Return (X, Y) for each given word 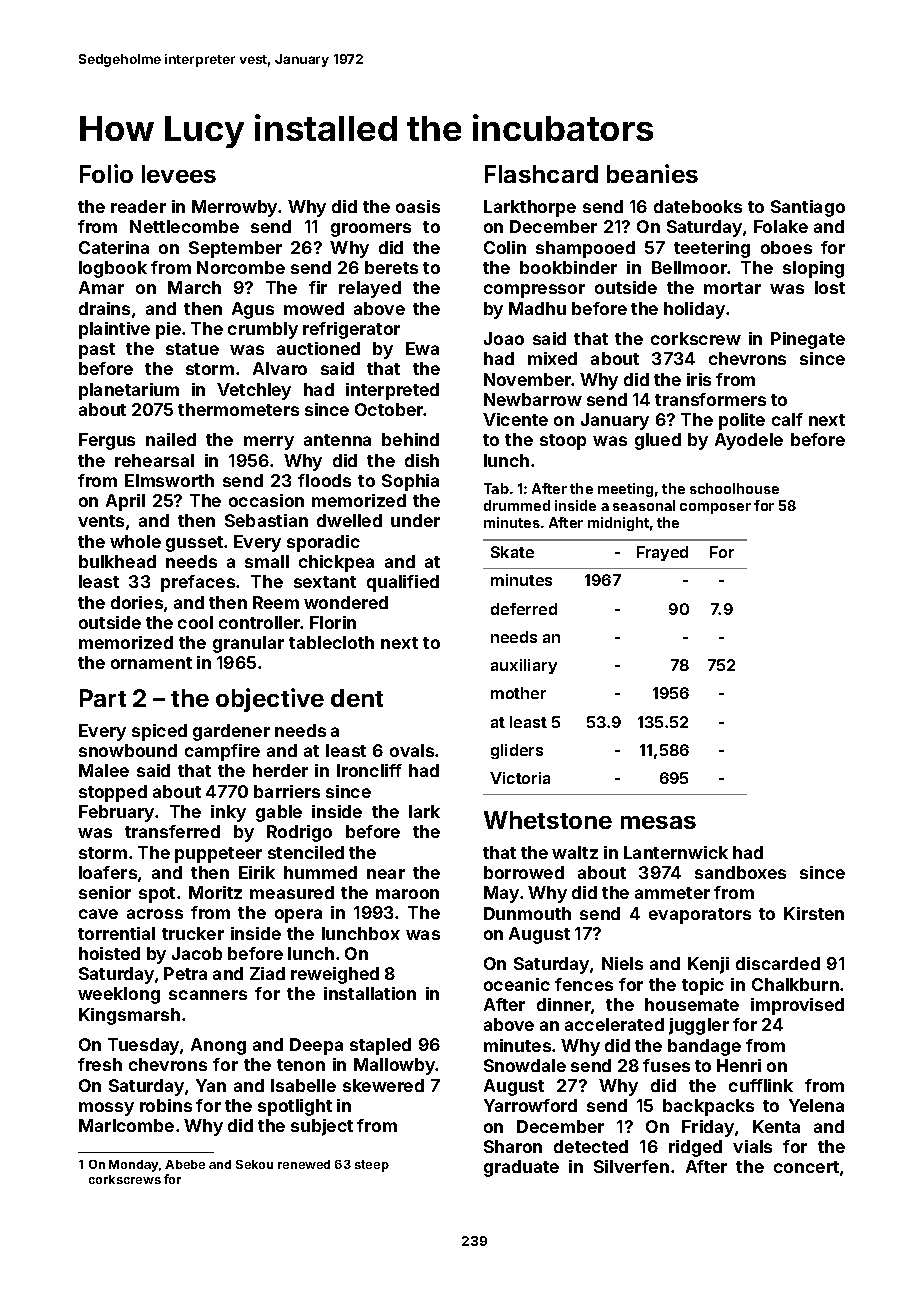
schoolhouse (734, 488)
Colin (505, 247)
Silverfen (631, 1166)
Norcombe (241, 267)
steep (372, 1166)
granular (248, 644)
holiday (694, 310)
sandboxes (740, 872)
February (117, 813)
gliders (517, 751)
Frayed (662, 553)
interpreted (392, 391)
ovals (412, 750)
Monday (133, 1166)
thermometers (238, 409)
